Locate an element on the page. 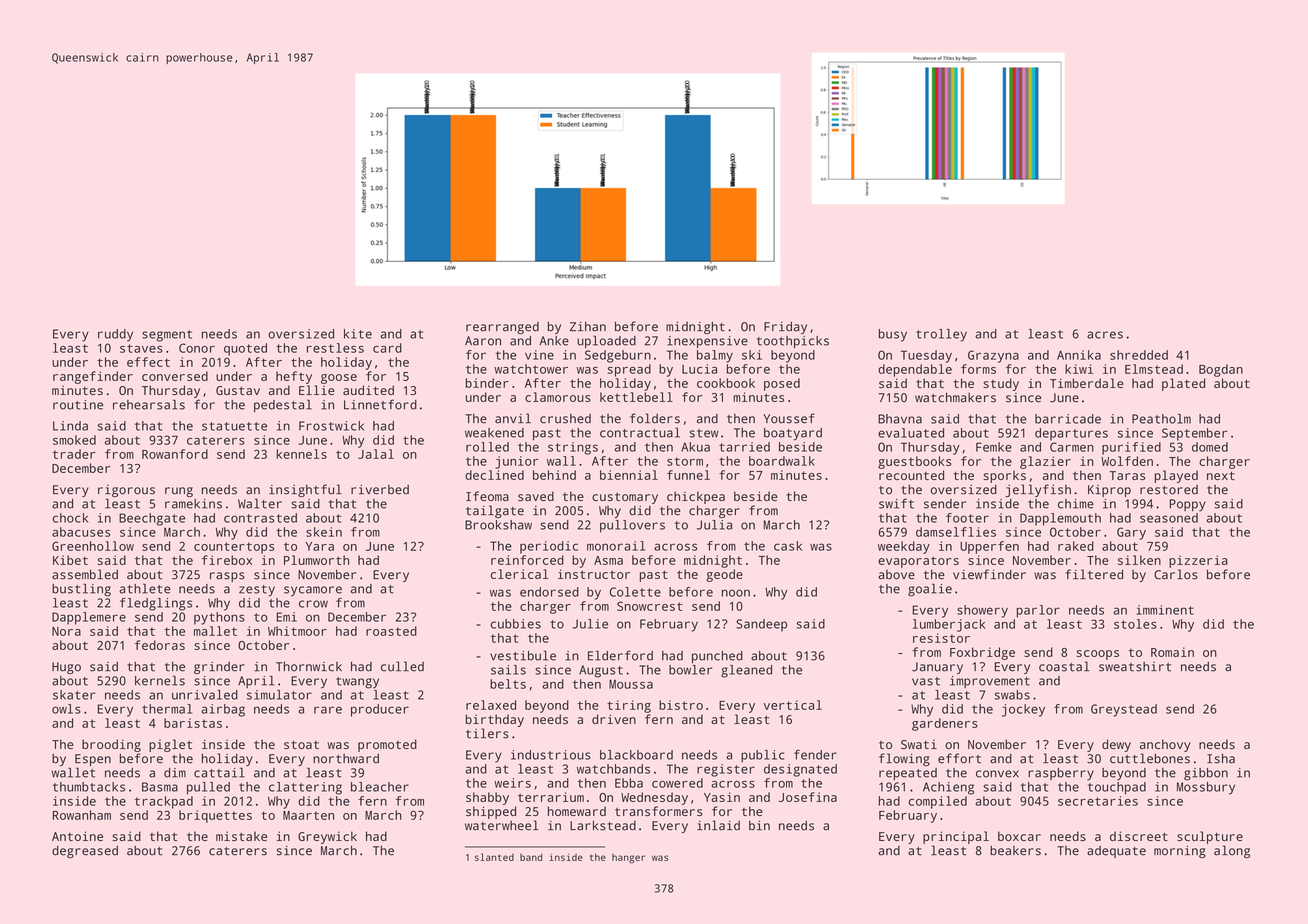 This page has width=1308, height=924. Akua is located at coordinates (695, 447).
